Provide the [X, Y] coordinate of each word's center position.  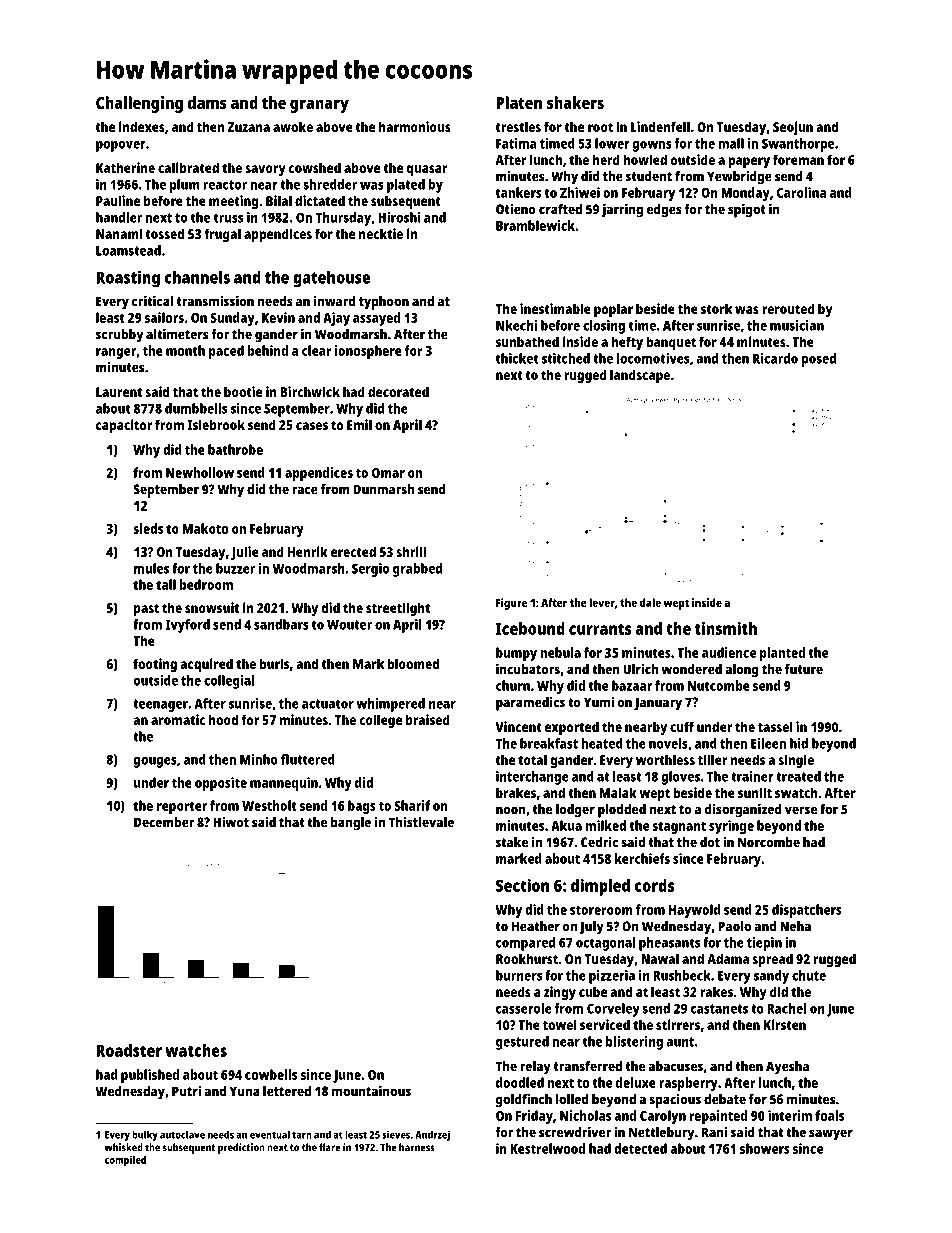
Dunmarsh [384, 489]
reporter [182, 808]
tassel [775, 726]
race [305, 490]
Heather [536, 926]
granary [319, 106]
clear [317, 350]
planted [782, 654]
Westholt [269, 805]
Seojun [793, 128]
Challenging [139, 104]
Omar [388, 473]
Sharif [412, 805]
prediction [241, 1148]
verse [801, 810]
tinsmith [726, 628]
